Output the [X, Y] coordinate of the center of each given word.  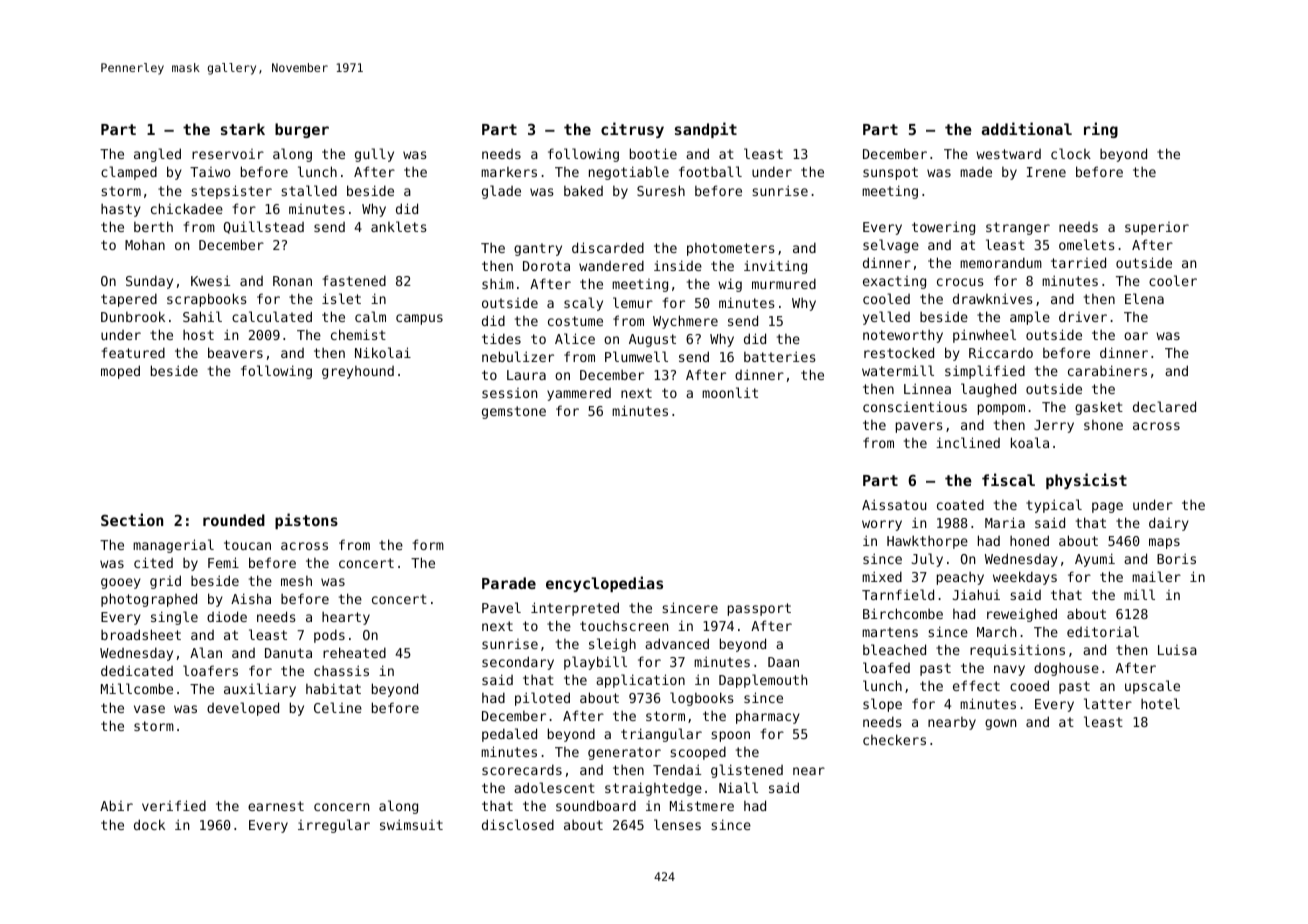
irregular [334, 826]
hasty [121, 210]
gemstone [514, 412]
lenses [677, 824]
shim [498, 283]
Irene [1046, 172]
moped [120, 372]
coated [960, 504]
